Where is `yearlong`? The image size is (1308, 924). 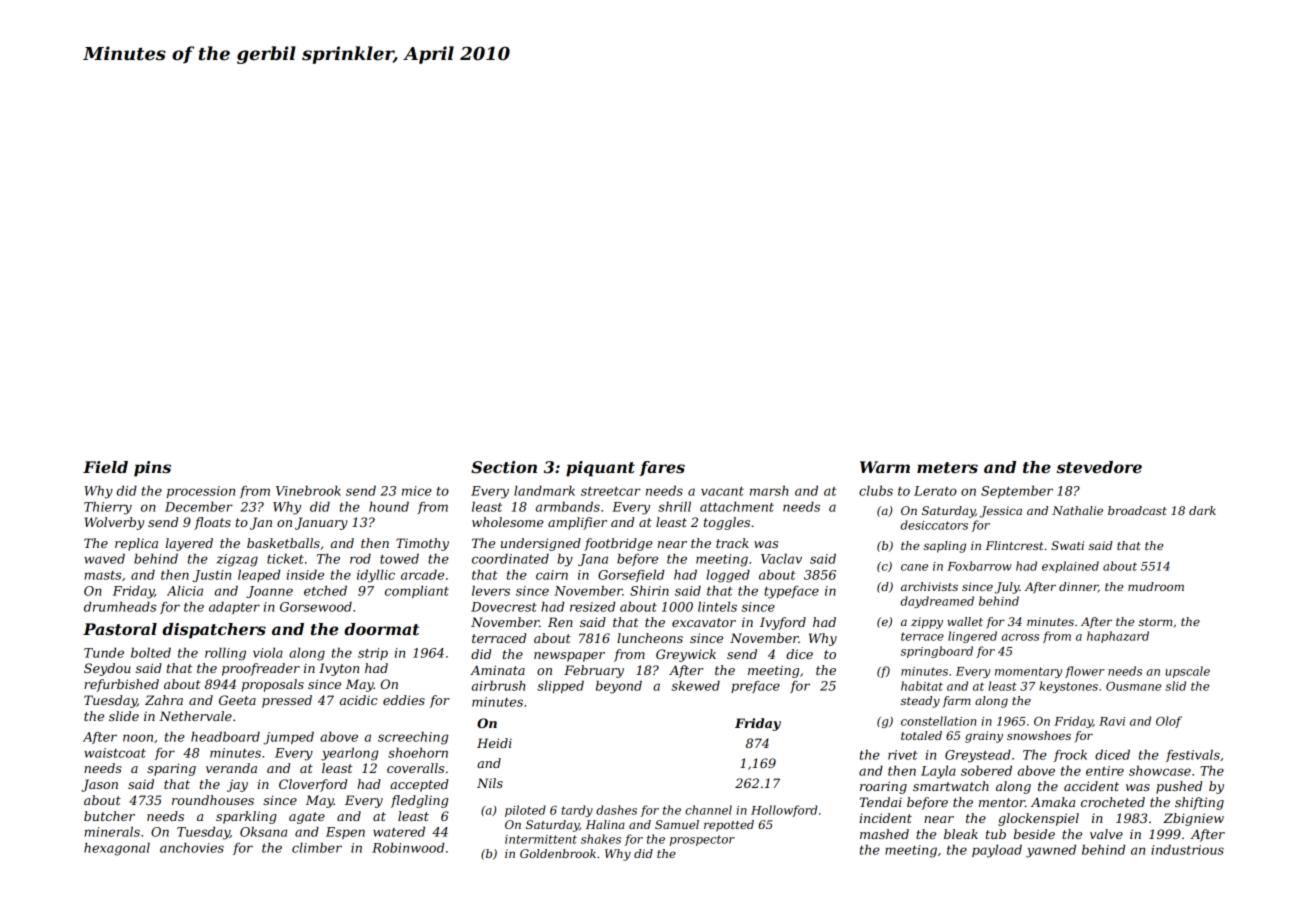
yearlong is located at coordinates (349, 754).
